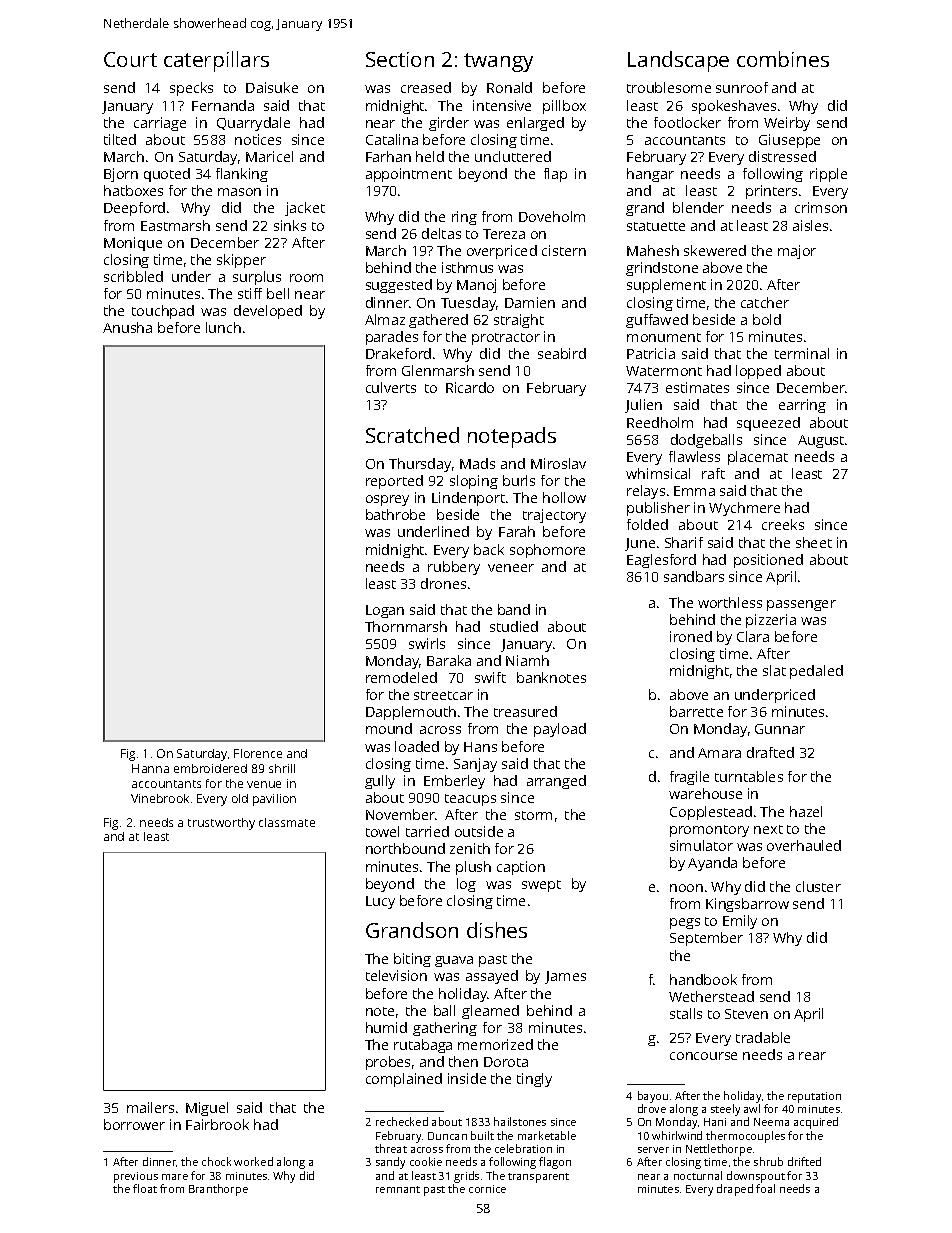 The image size is (952, 1233). What do you see at coordinates (400, 59) in the image?
I see `Section` at bounding box center [400, 59].
